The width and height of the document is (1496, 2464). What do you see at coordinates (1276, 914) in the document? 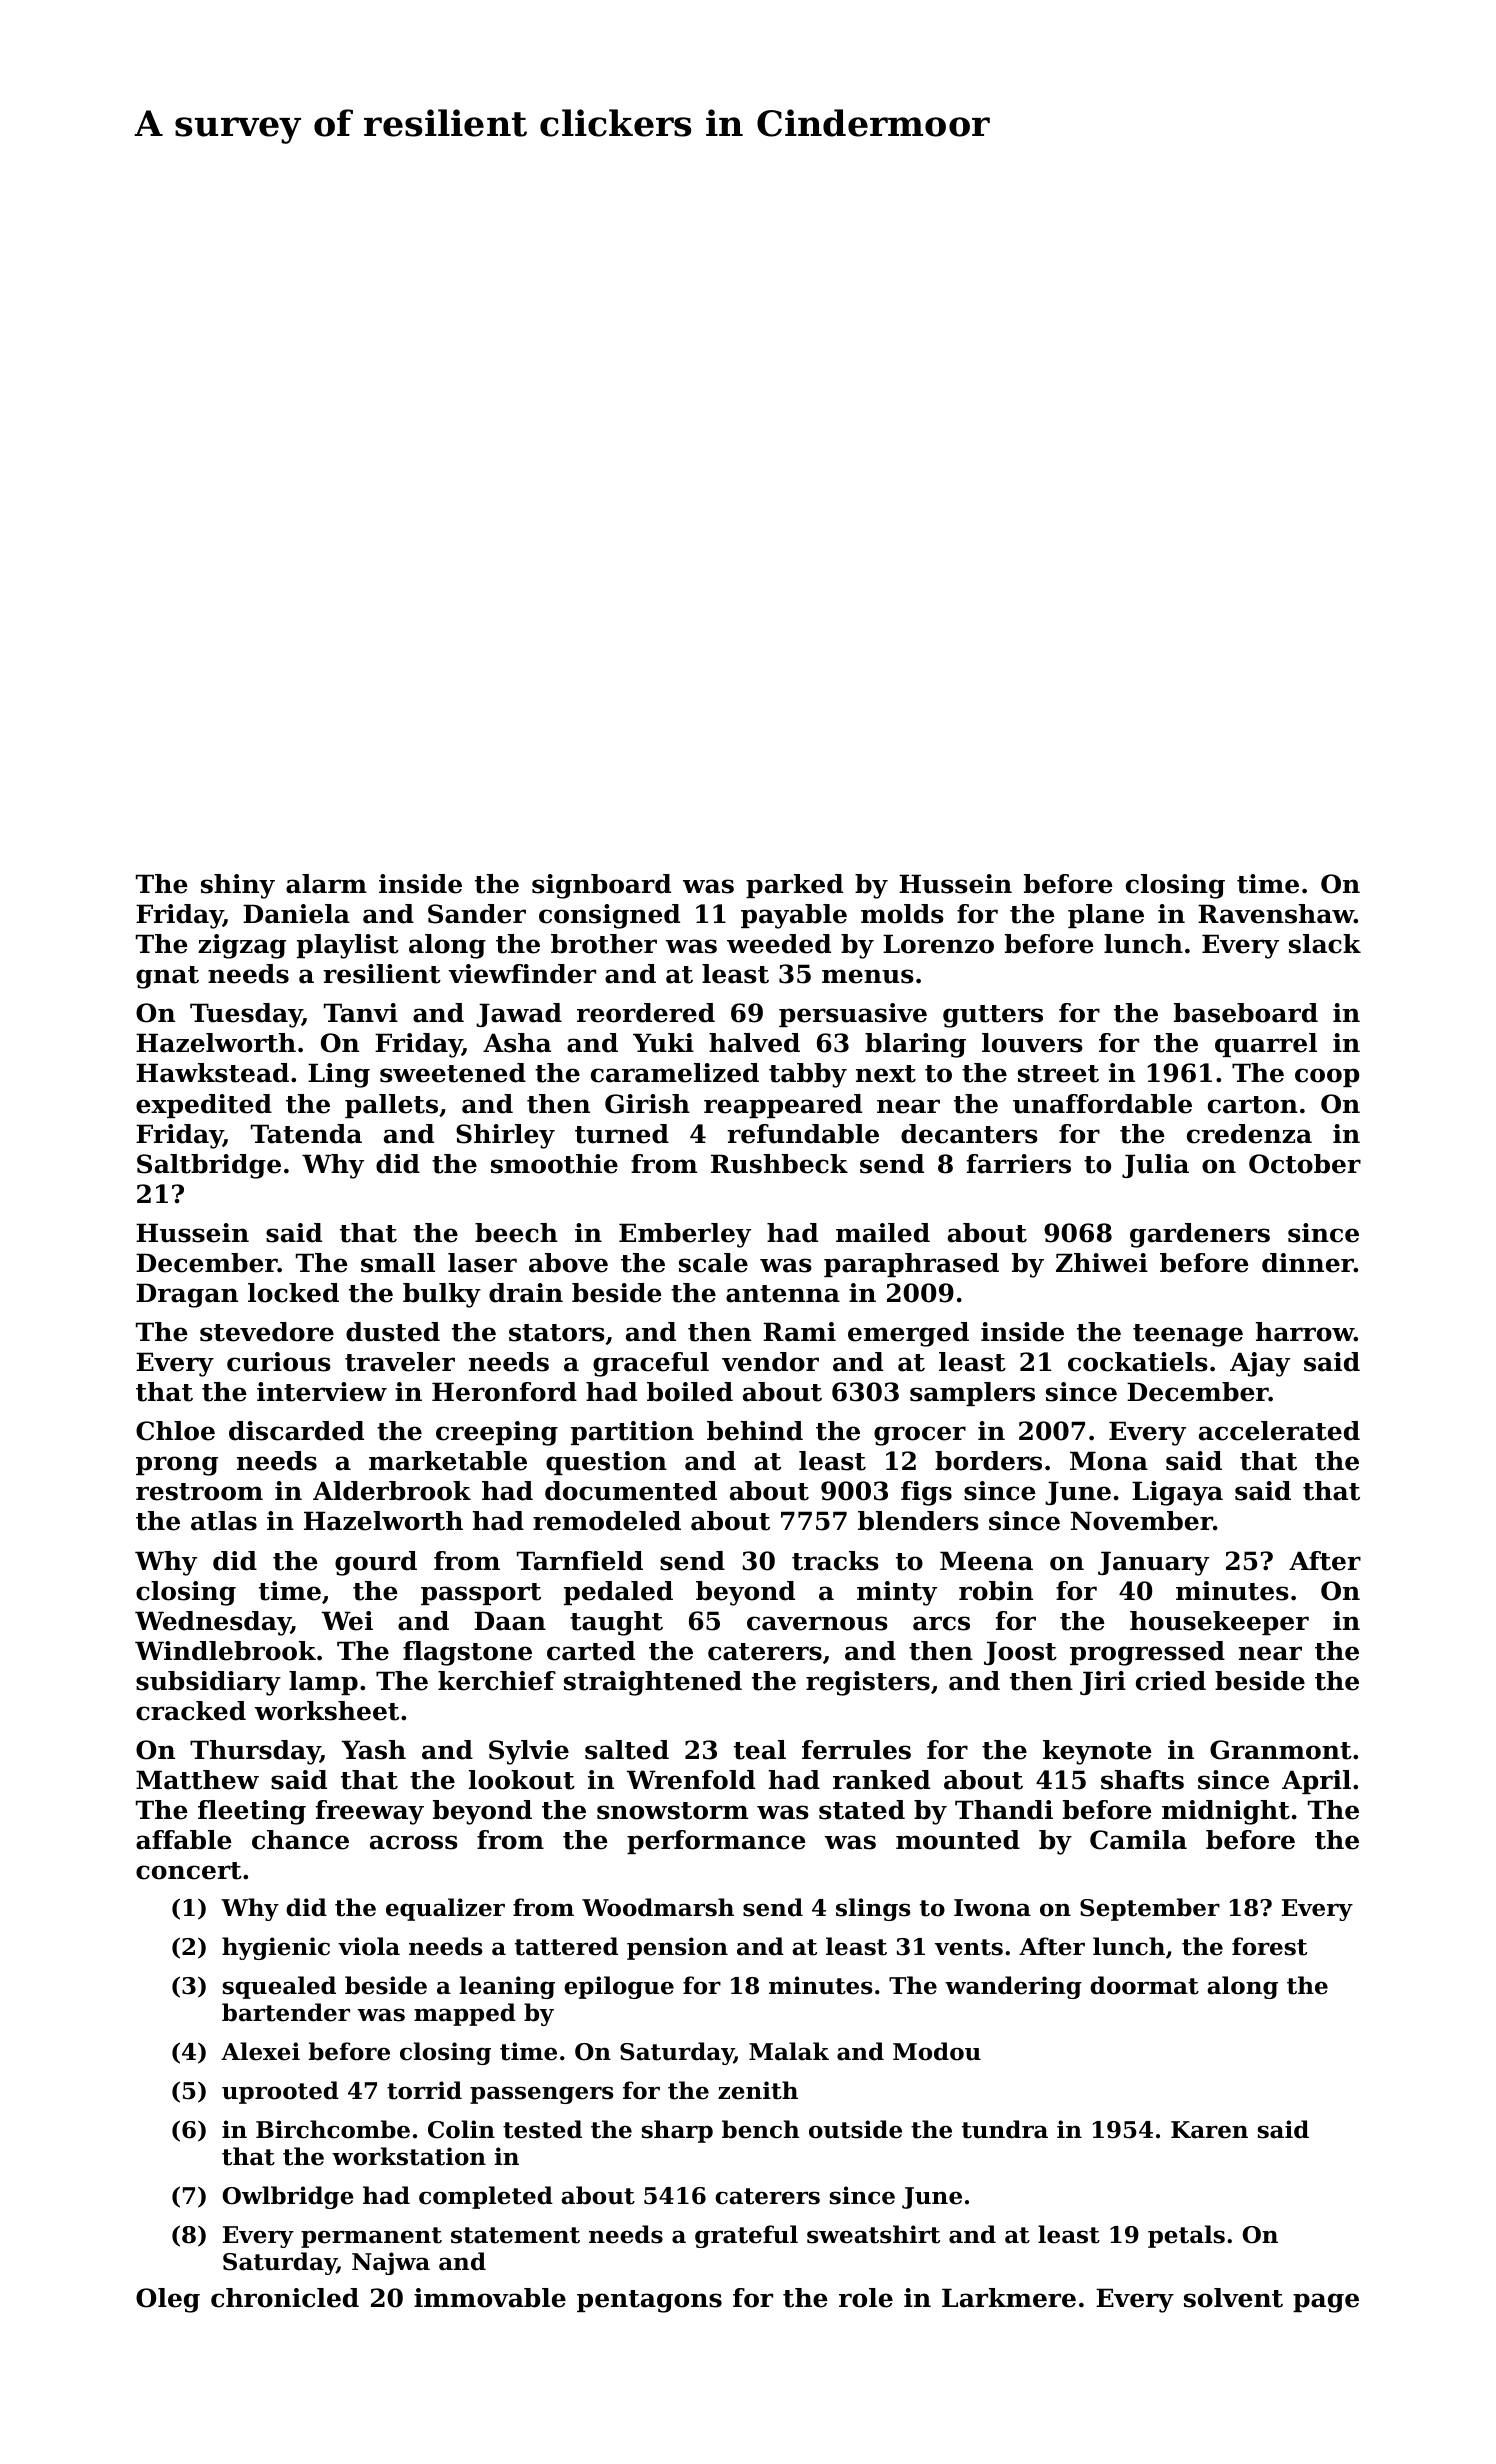
I see `Ravenshaw` at bounding box center [1276, 914].
